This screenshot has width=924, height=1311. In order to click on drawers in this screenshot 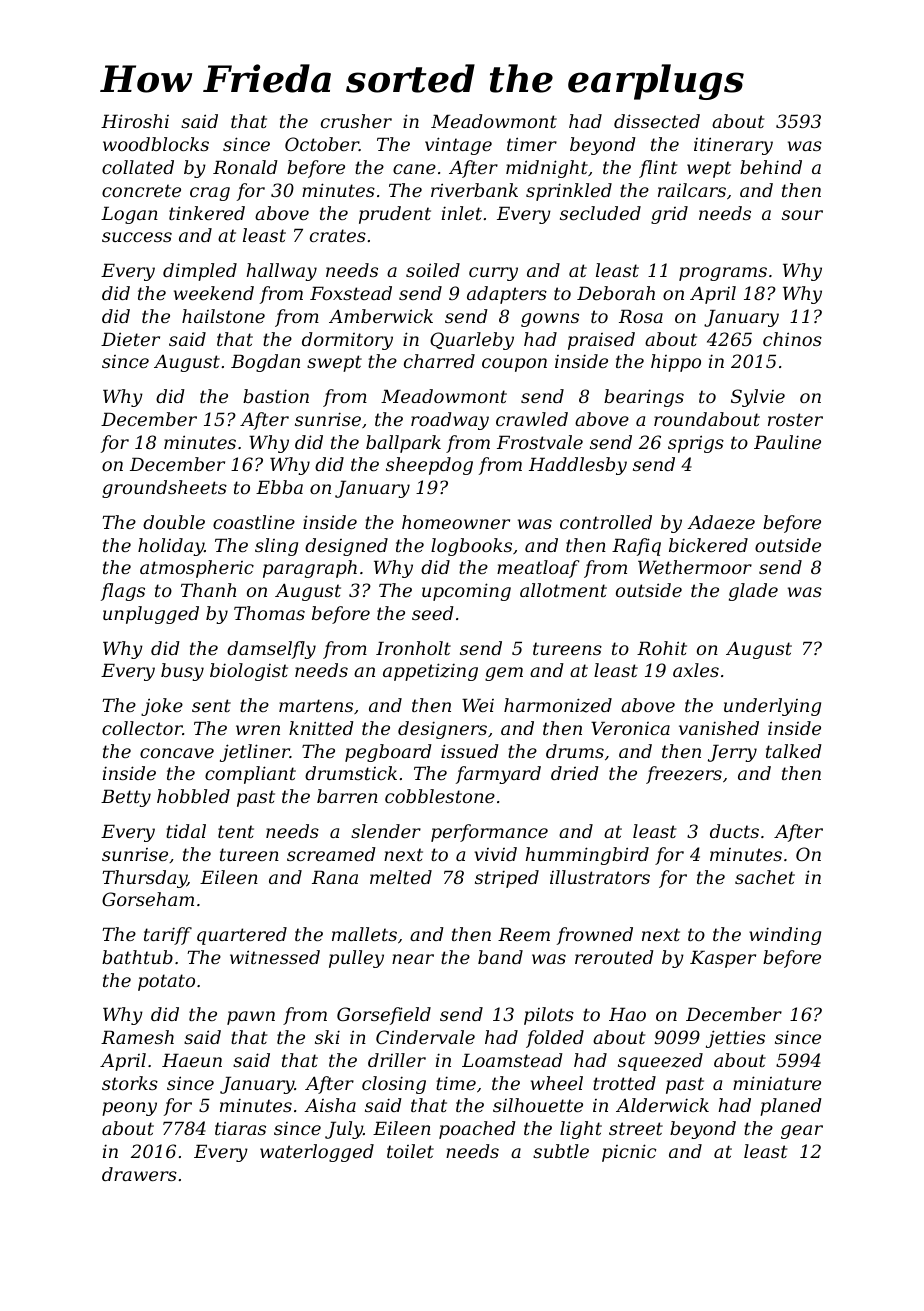, I will do `click(139, 1174)`.
